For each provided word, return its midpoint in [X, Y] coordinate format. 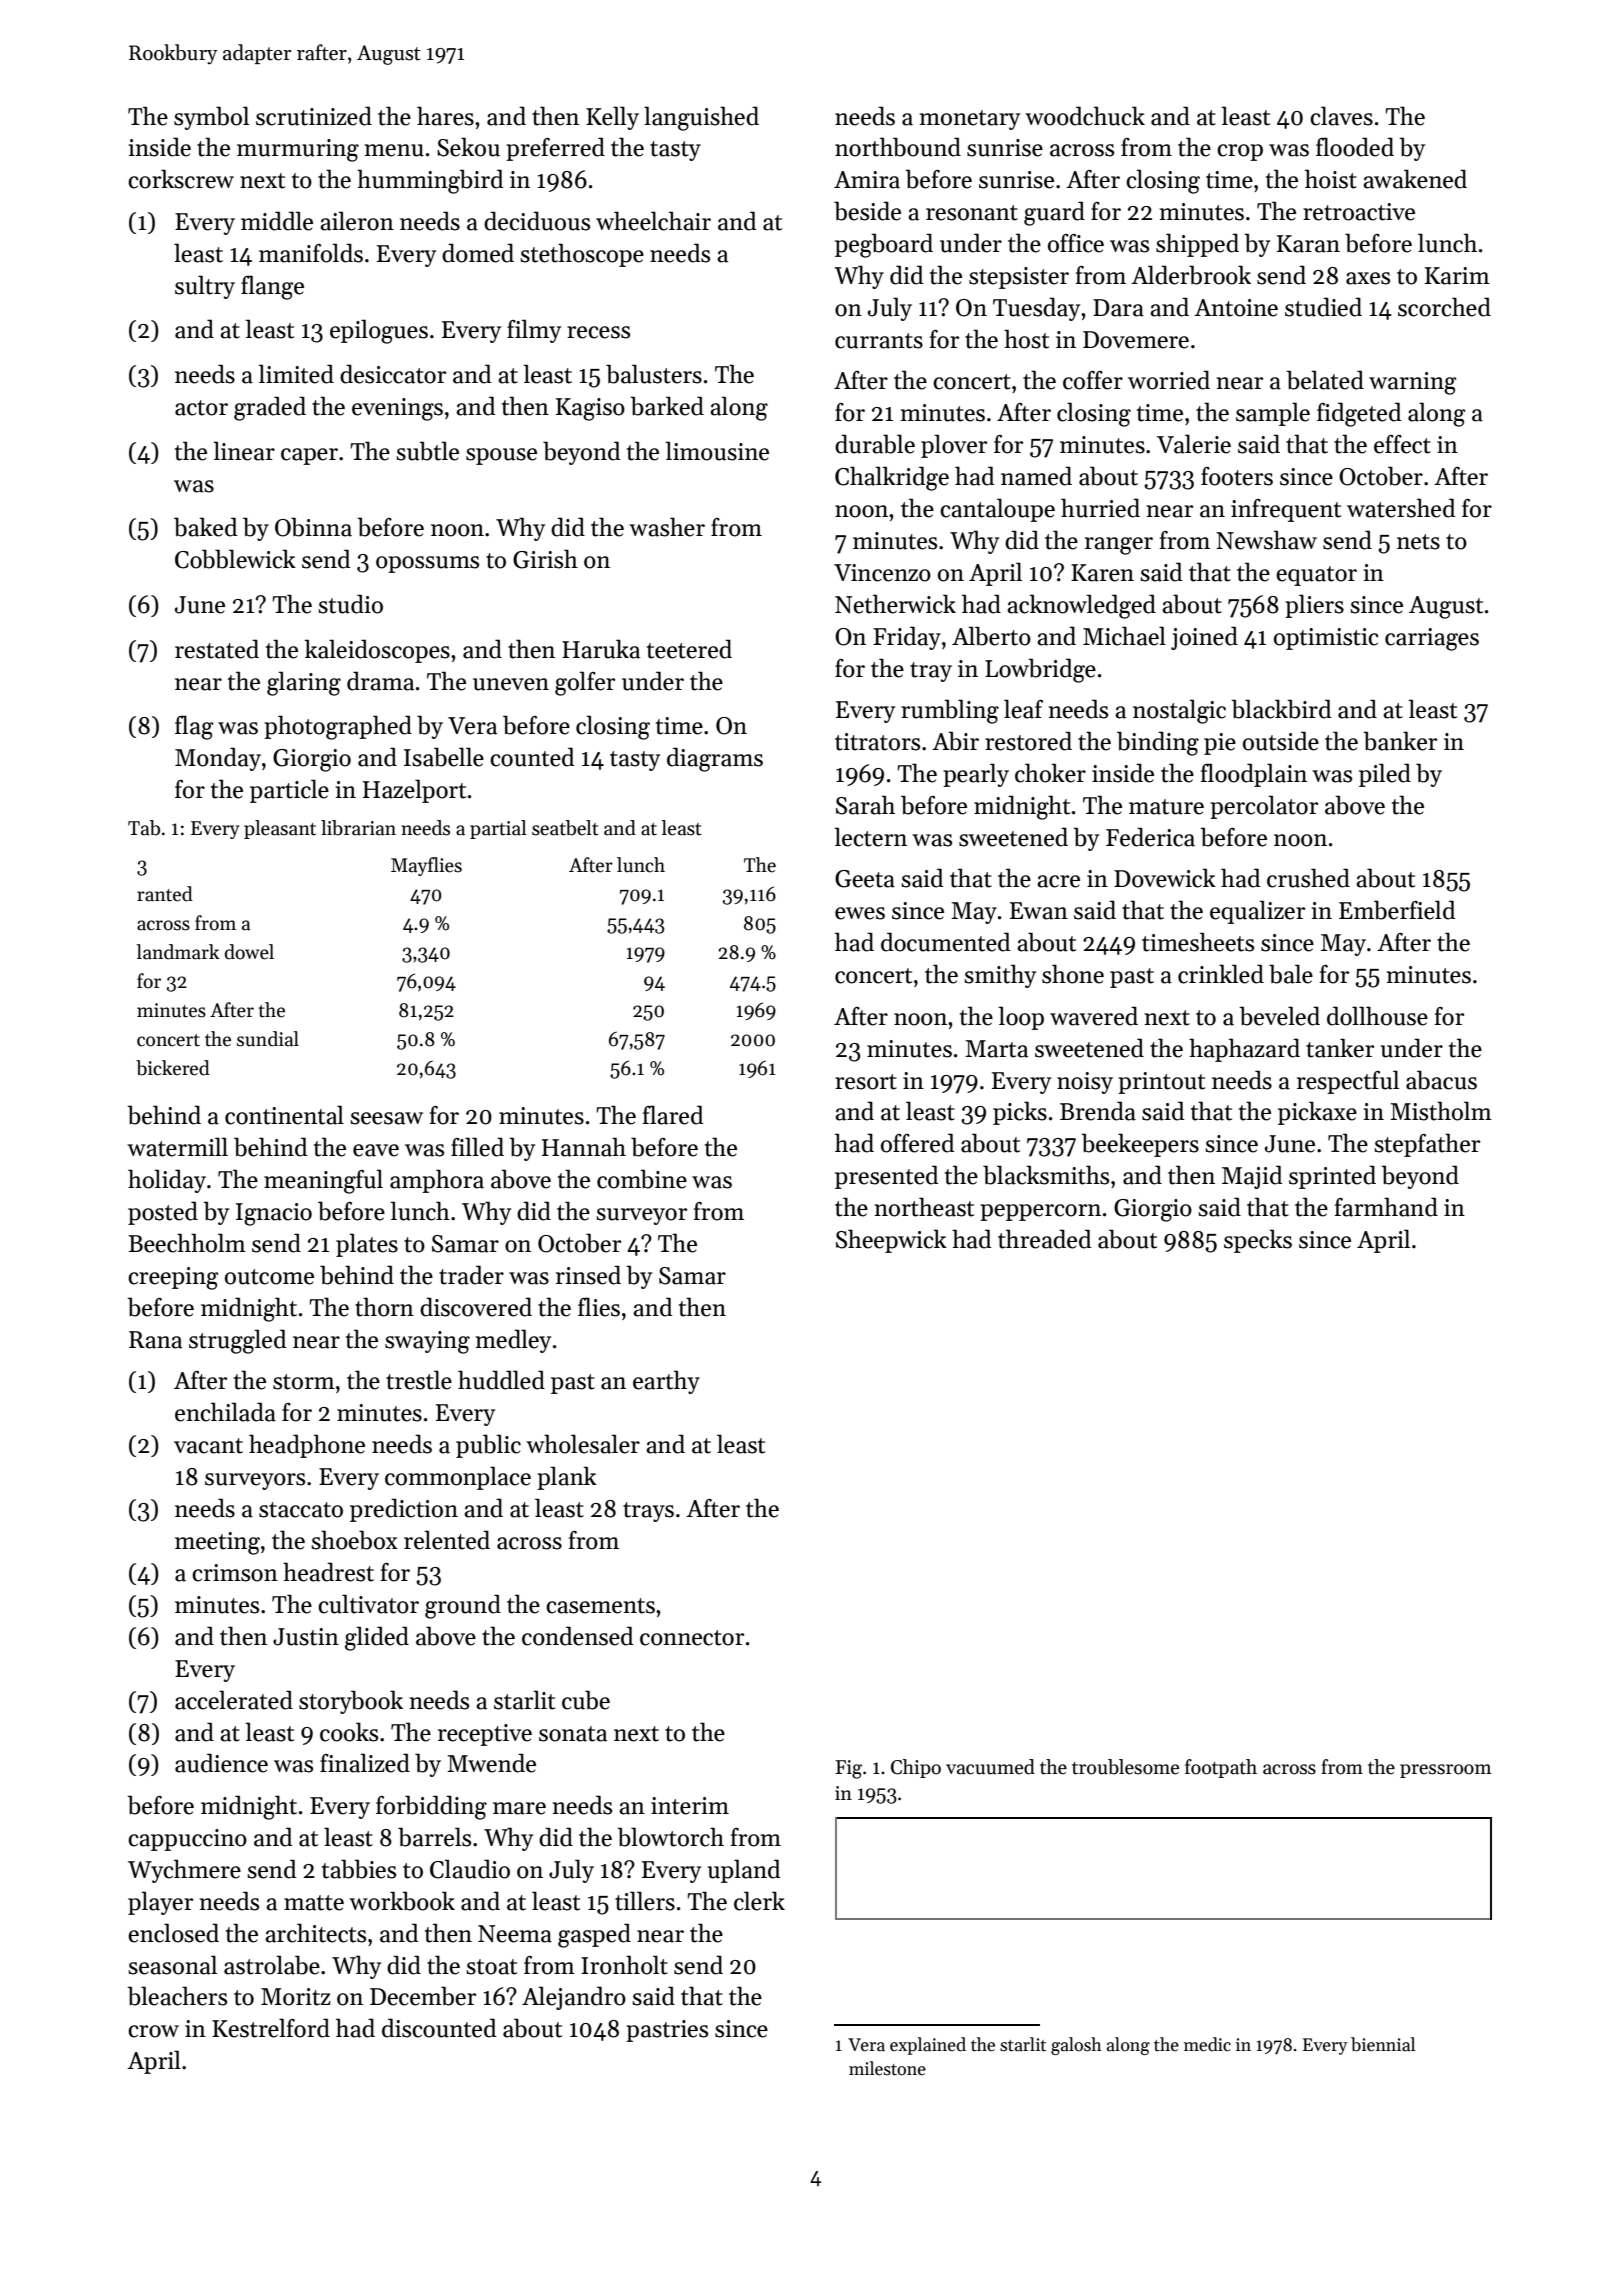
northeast [924, 1207]
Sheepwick [891, 1241]
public [488, 1446]
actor [201, 408]
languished [701, 118]
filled [477, 1147]
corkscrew [181, 179]
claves [1341, 116]
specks [1258, 1241]
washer [667, 527]
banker [1400, 741]
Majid [1252, 1177]
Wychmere [184, 1871]
